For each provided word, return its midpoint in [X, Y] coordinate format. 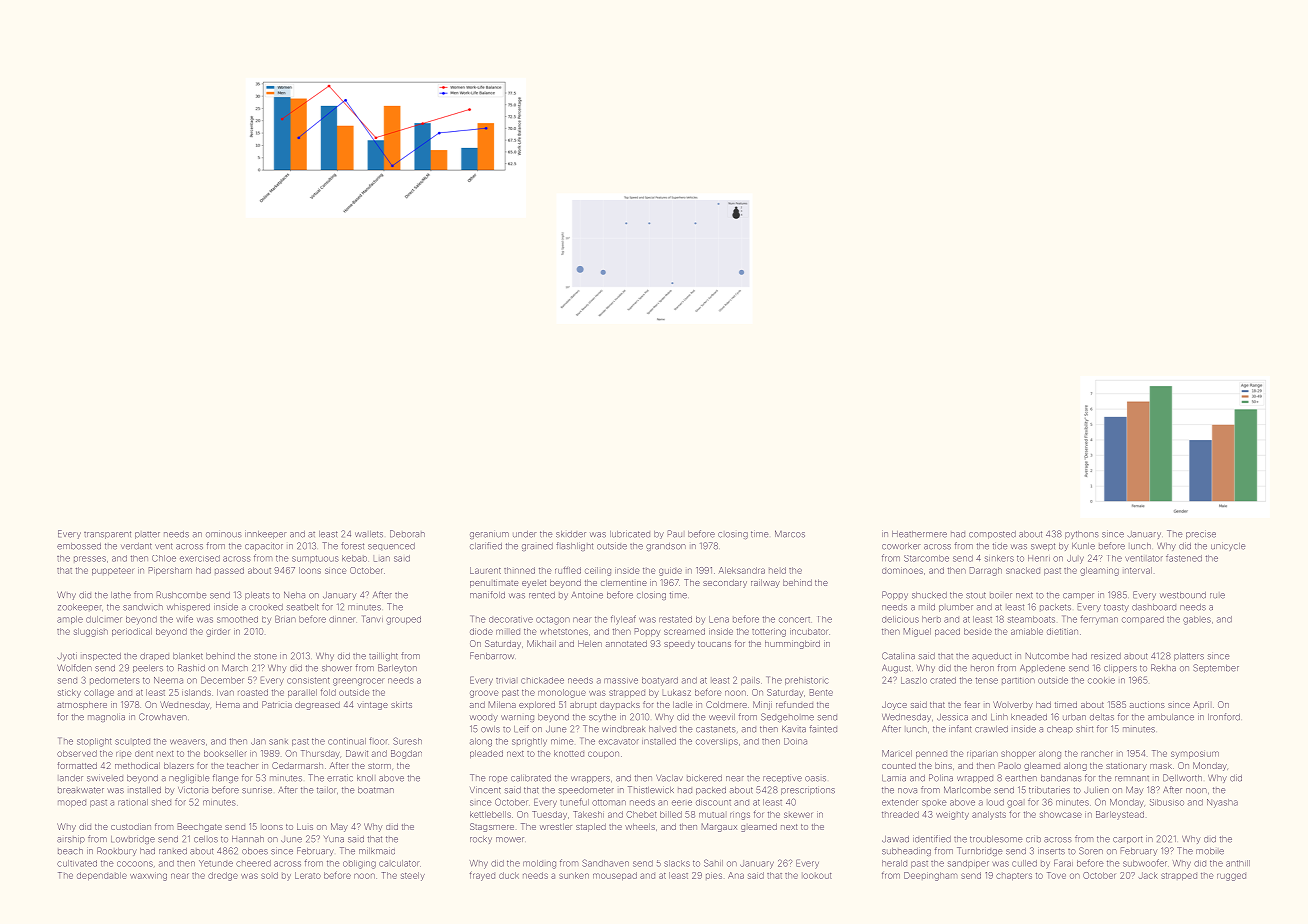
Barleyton [397, 668]
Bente [821, 692]
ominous [224, 535]
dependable [102, 876]
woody [484, 718]
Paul [676, 534]
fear [972, 704]
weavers [187, 742]
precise [1201, 534]
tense [986, 680]
